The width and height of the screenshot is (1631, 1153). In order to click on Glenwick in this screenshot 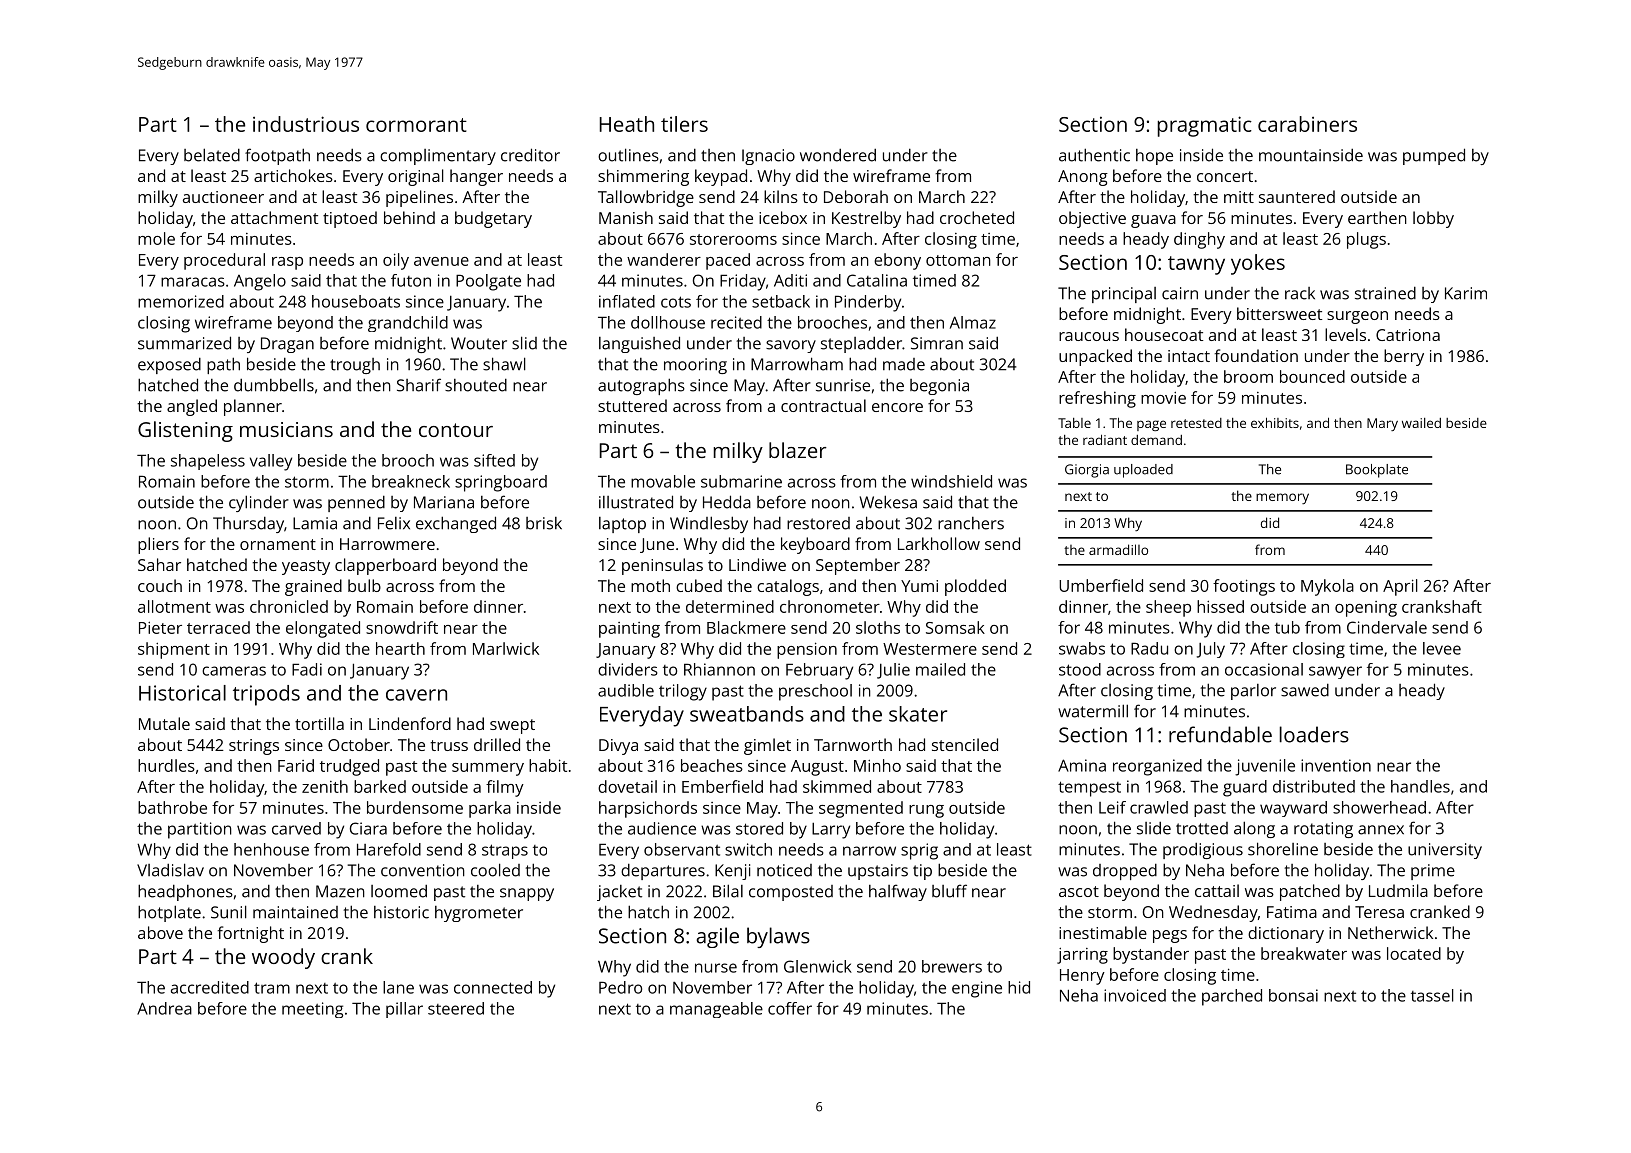, I will do `click(818, 966)`.
